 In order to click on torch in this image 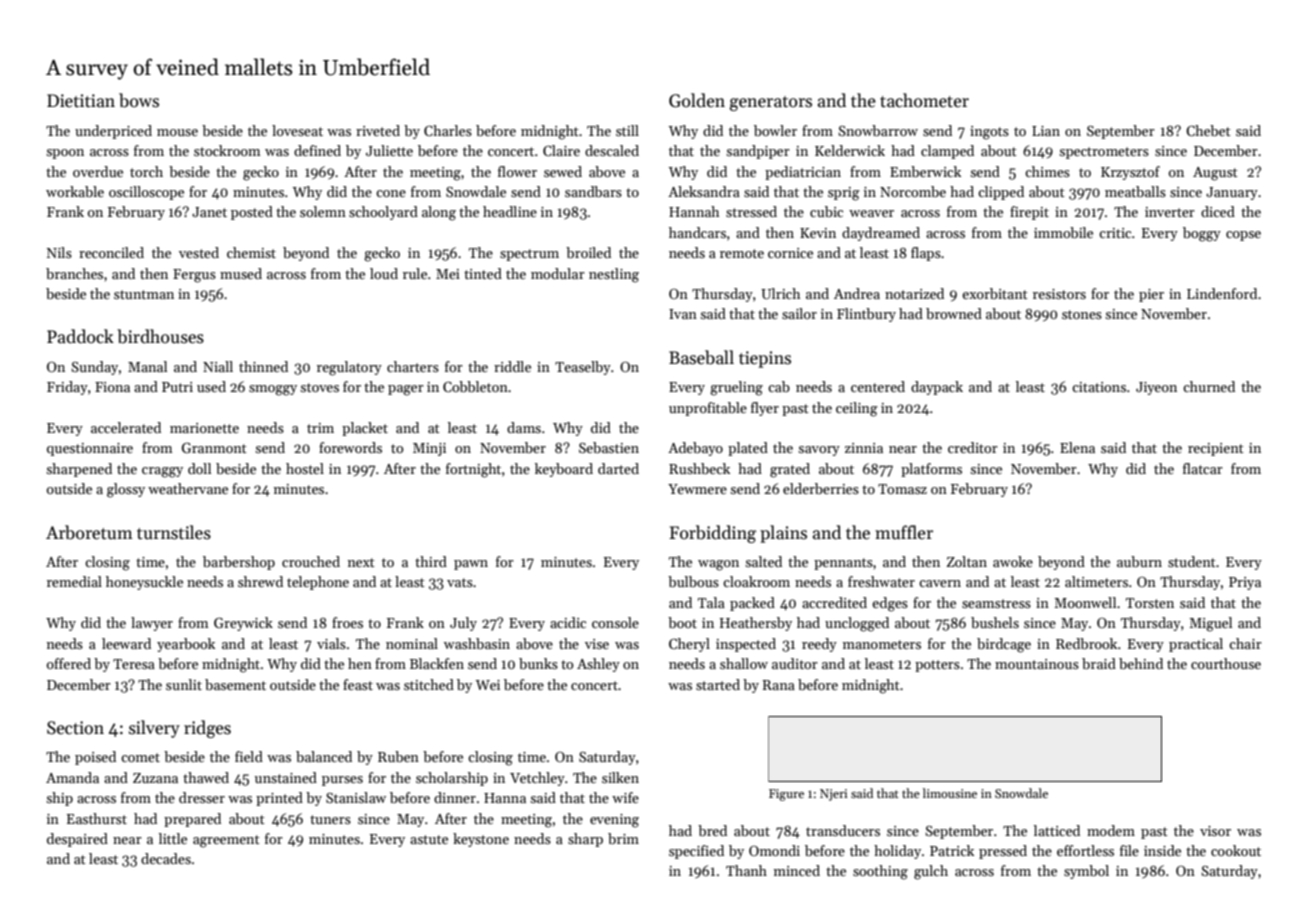, I will do `click(146, 171)`.
